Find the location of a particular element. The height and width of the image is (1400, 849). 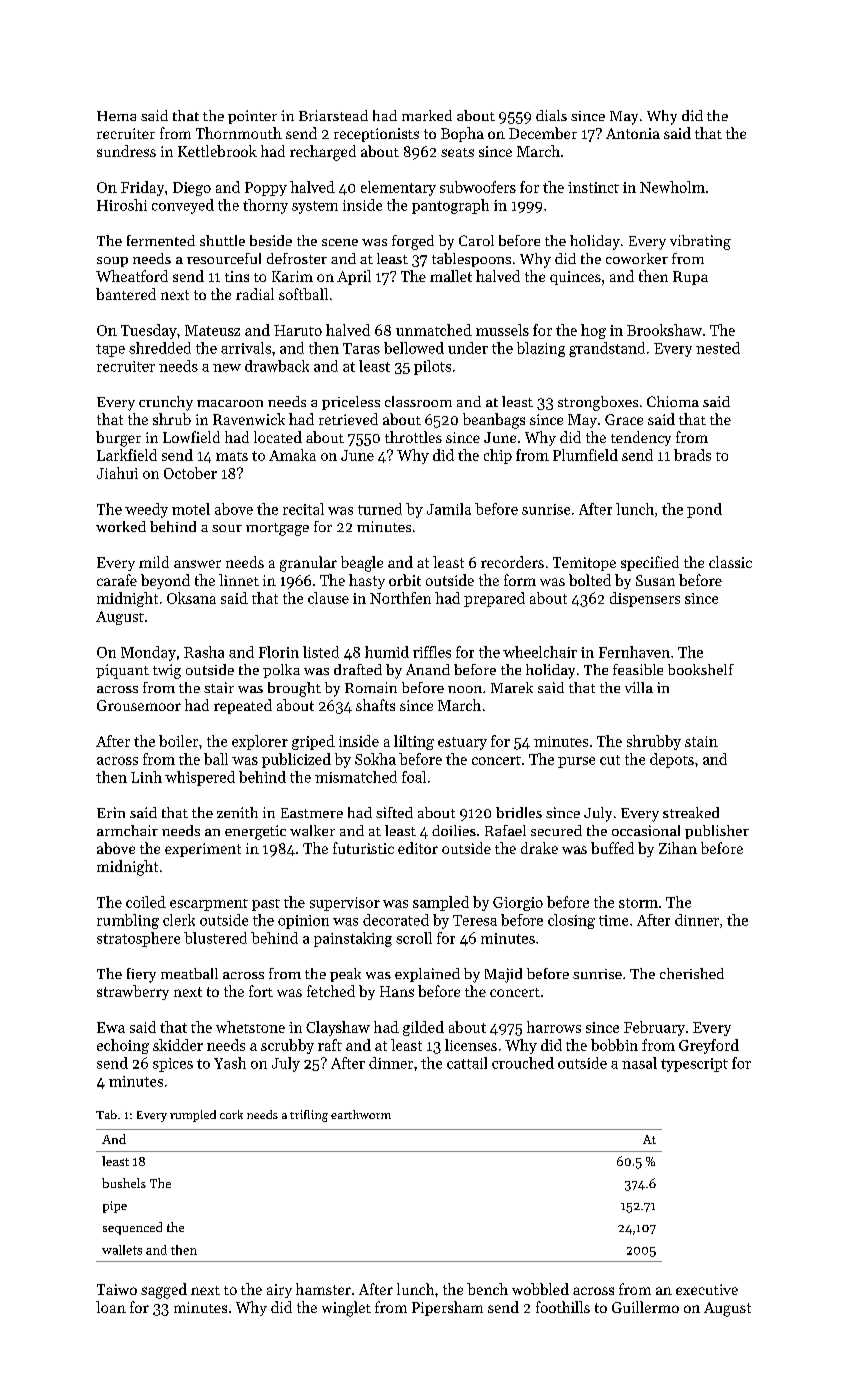

Newholm is located at coordinates (672, 187).
